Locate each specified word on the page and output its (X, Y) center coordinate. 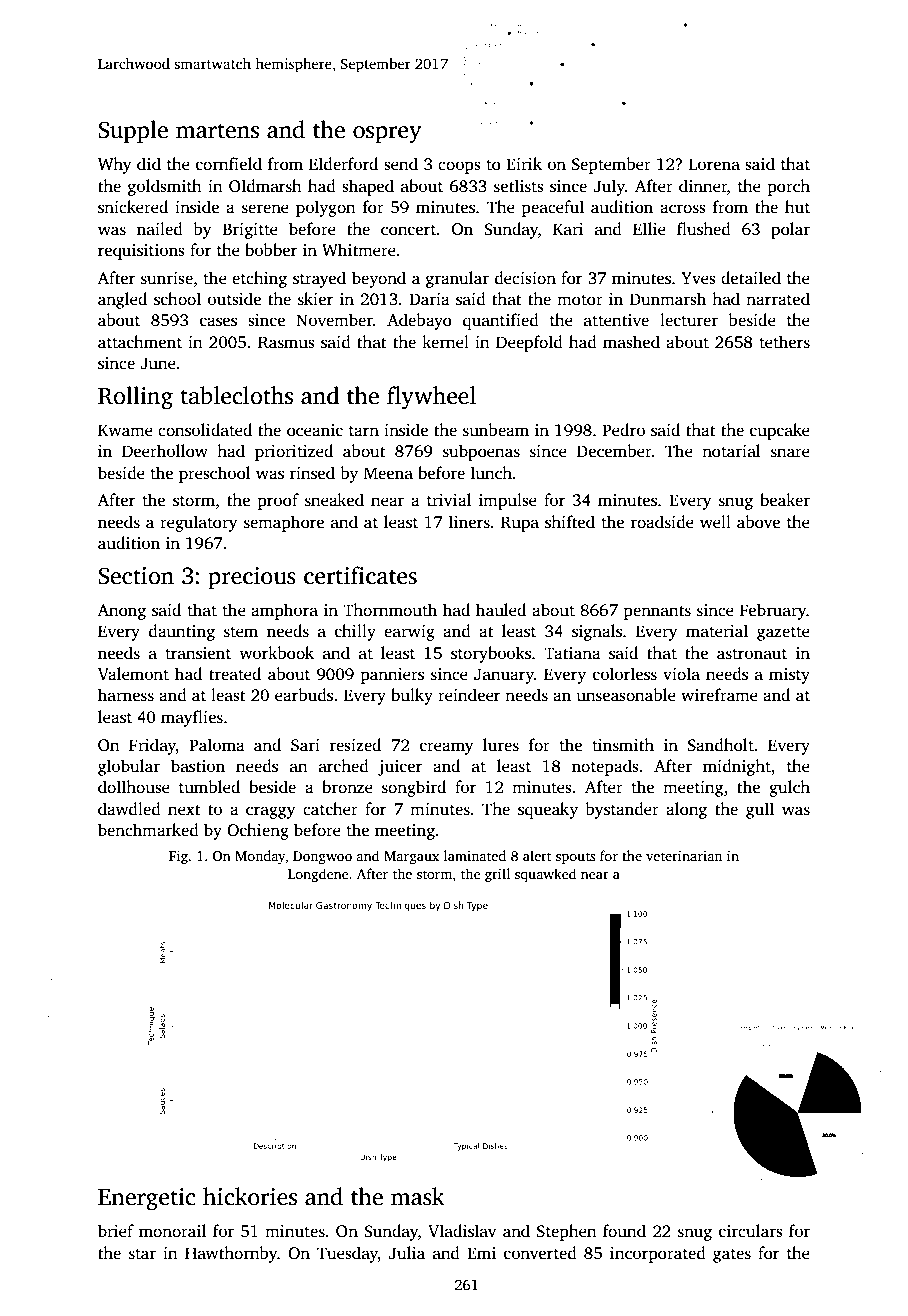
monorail (172, 1231)
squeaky (548, 810)
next (184, 810)
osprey (387, 135)
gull (760, 810)
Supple (133, 131)
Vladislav (462, 1231)
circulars (750, 1231)
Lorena (714, 164)
